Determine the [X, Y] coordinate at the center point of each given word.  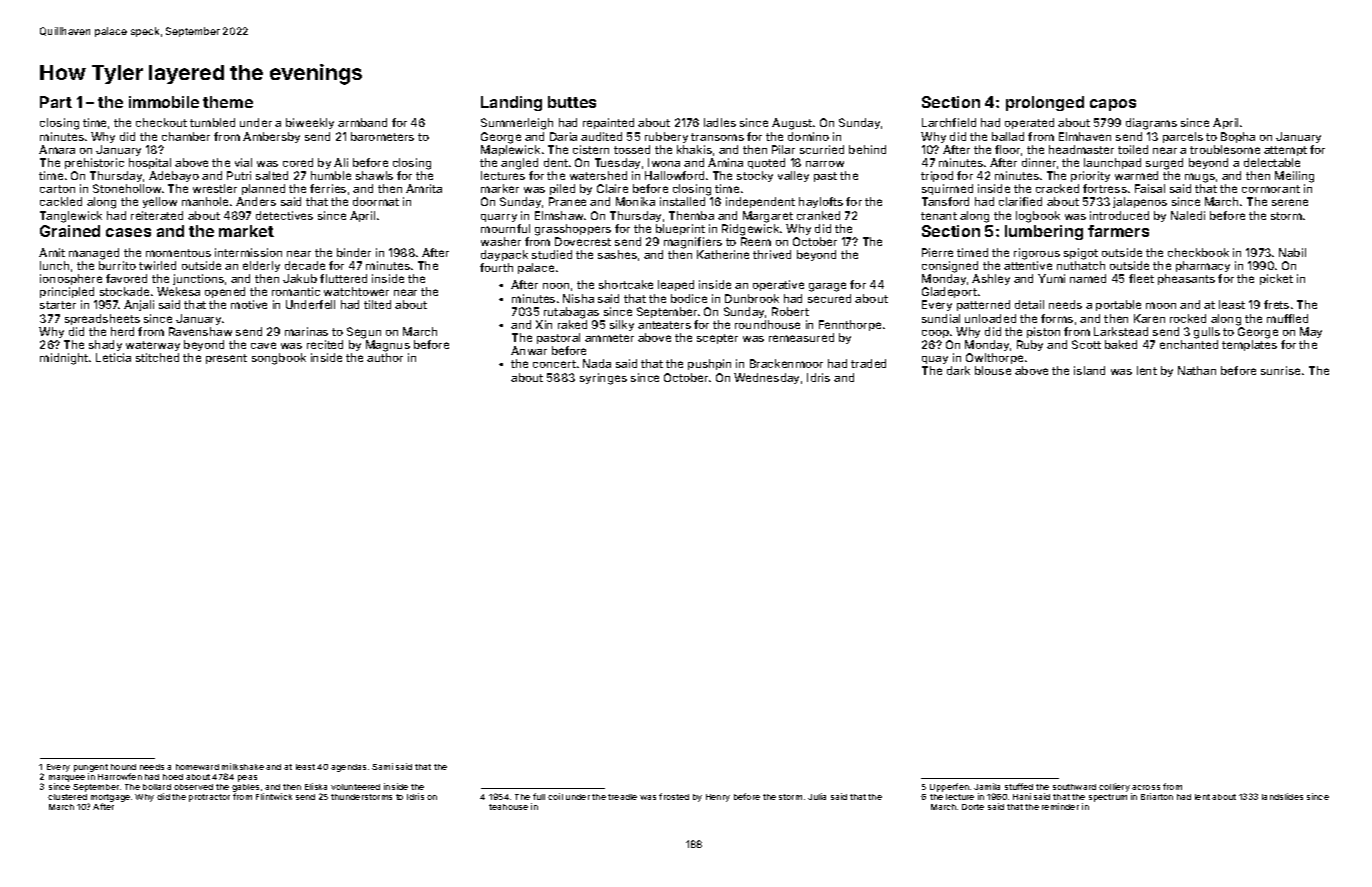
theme [228, 102]
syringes [603, 379]
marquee [67, 778]
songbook [279, 359]
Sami [382, 766]
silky [622, 325]
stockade [124, 291]
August [792, 124]
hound [123, 767]
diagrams [1151, 124]
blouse [993, 370]
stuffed [1019, 786]
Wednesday [766, 378]
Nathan [1197, 370]
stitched [157, 357]
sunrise [1280, 370]
